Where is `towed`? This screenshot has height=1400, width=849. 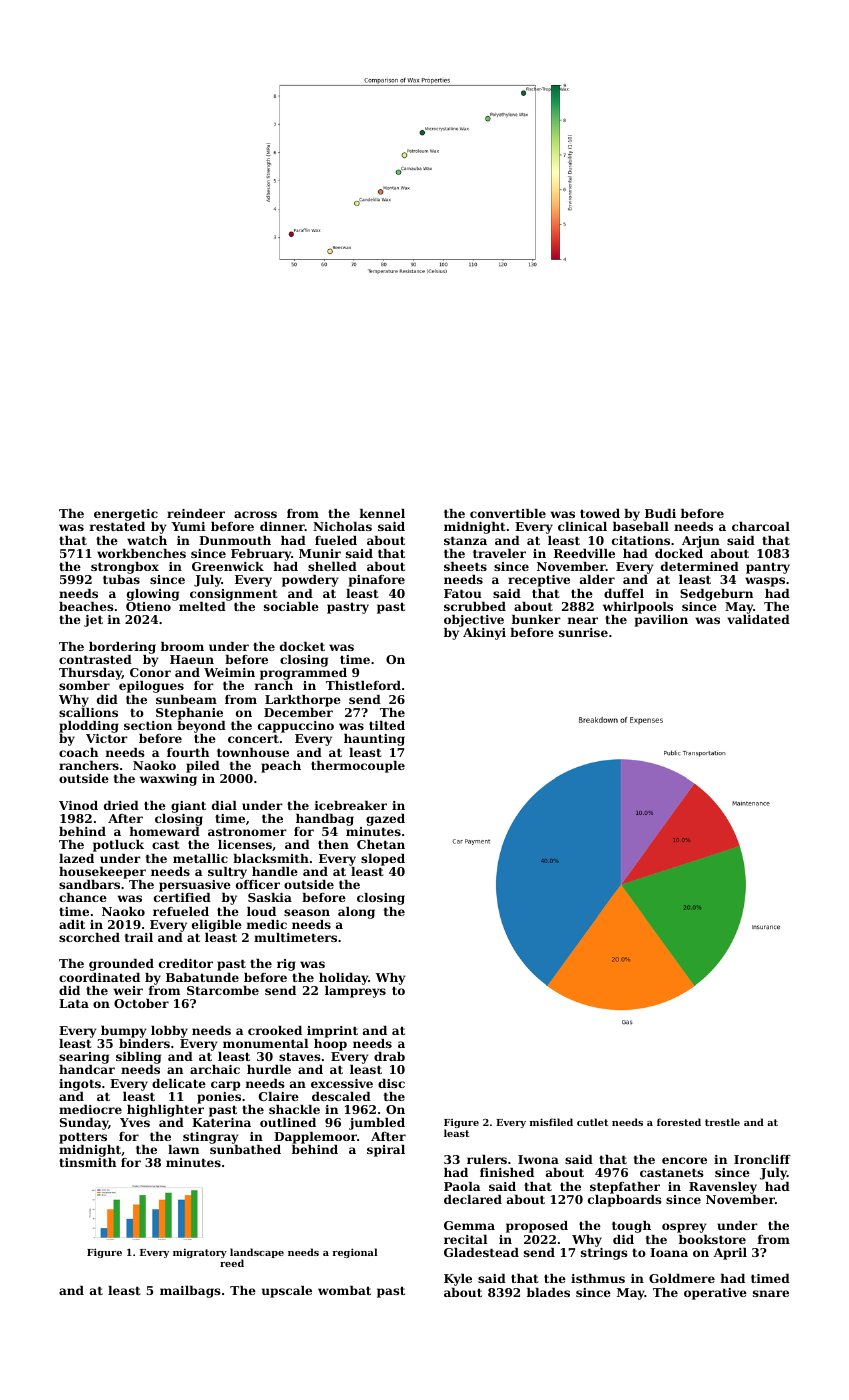 towed is located at coordinates (600, 513).
